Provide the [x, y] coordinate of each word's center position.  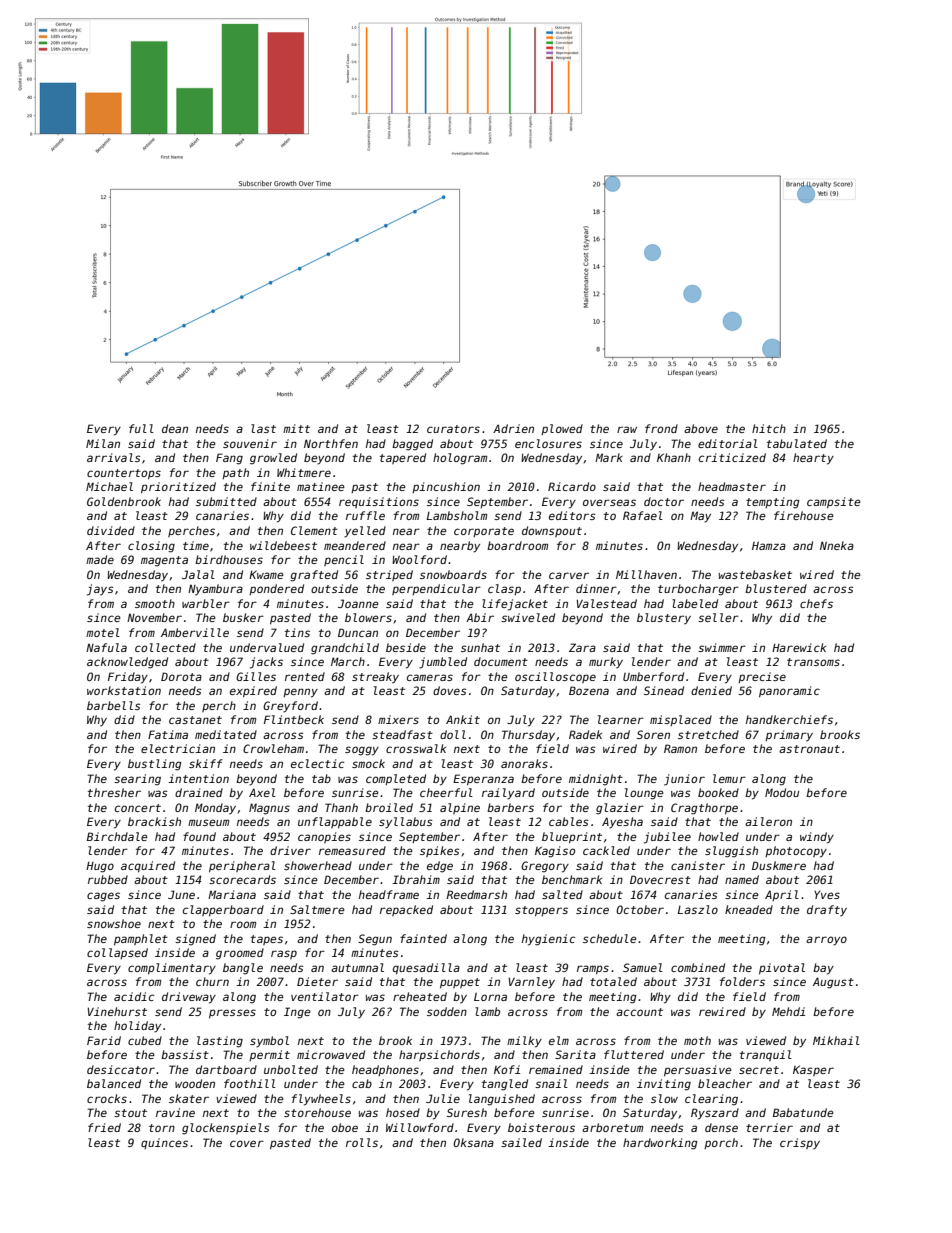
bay [823, 969]
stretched [708, 734]
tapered [403, 458]
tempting [773, 503]
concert [138, 808]
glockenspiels [226, 1129]
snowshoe [114, 923]
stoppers [541, 911]
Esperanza [483, 780]
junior [684, 780]
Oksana [473, 1142]
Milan [103, 443]
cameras [430, 677]
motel [103, 632]
